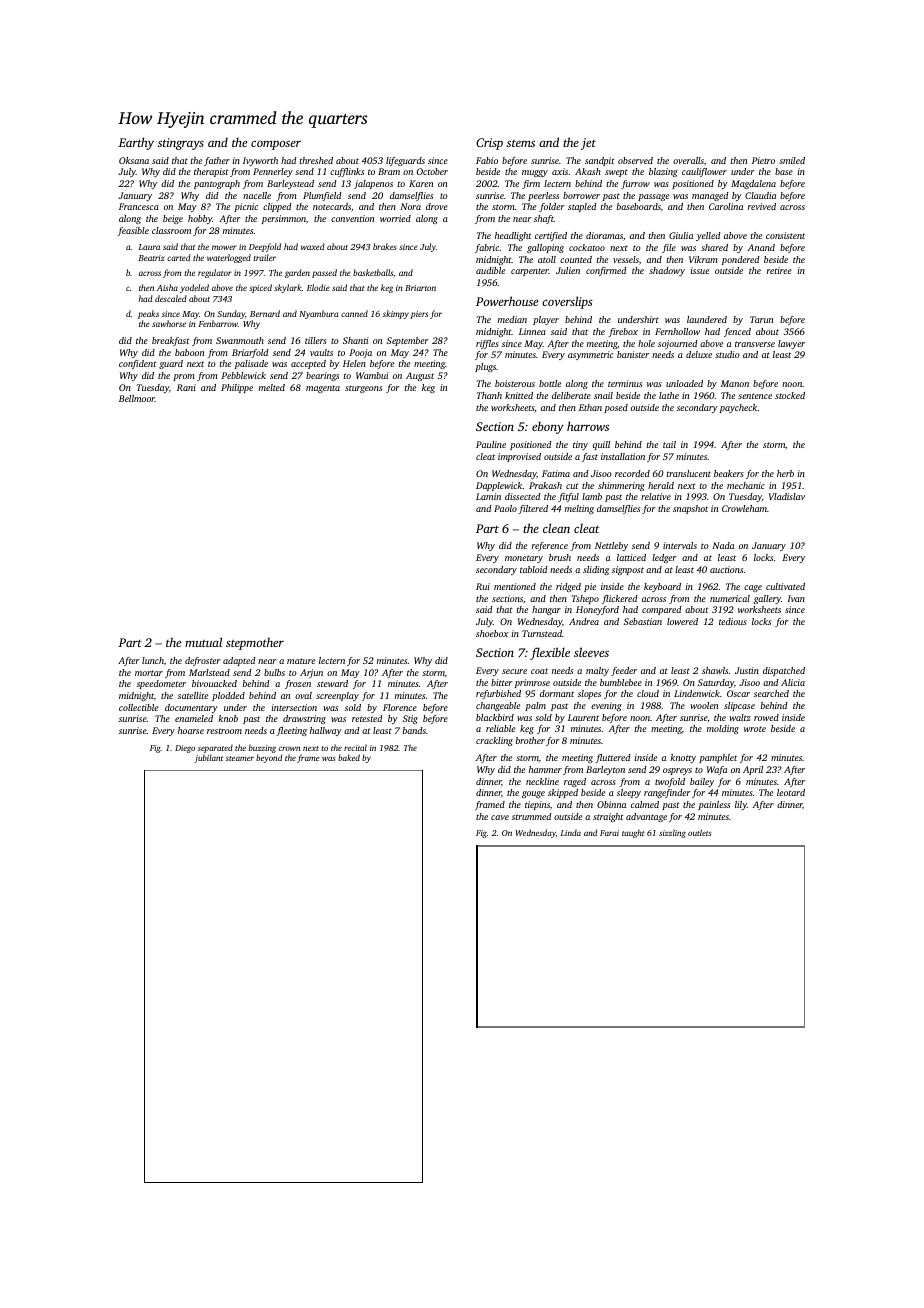 This screenshot has height=1308, width=924. What do you see at coordinates (487, 160) in the screenshot?
I see `Fabio` at bounding box center [487, 160].
